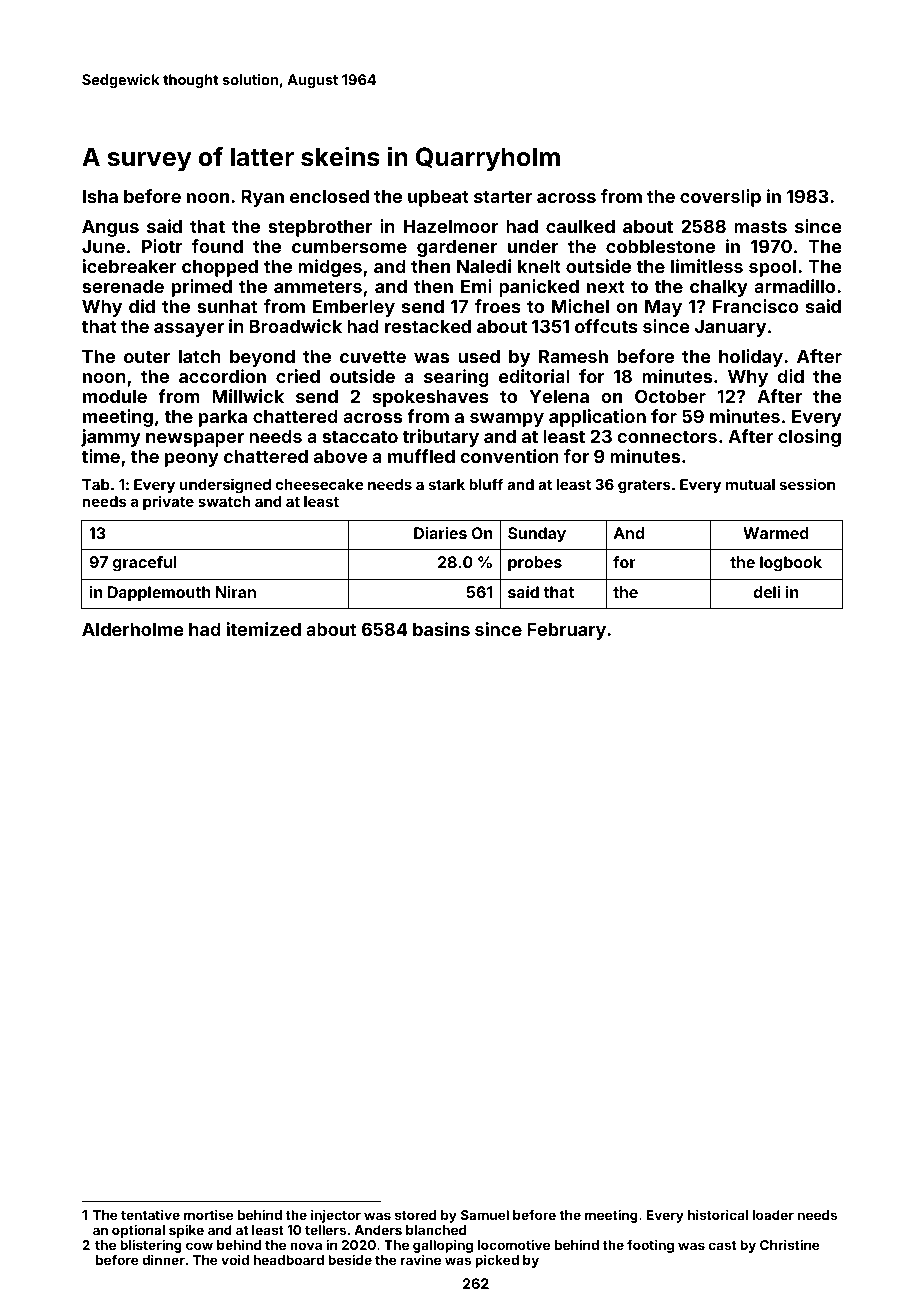 The height and width of the screenshot is (1314, 924). What do you see at coordinates (354, 308) in the screenshot?
I see `Emberley` at bounding box center [354, 308].
